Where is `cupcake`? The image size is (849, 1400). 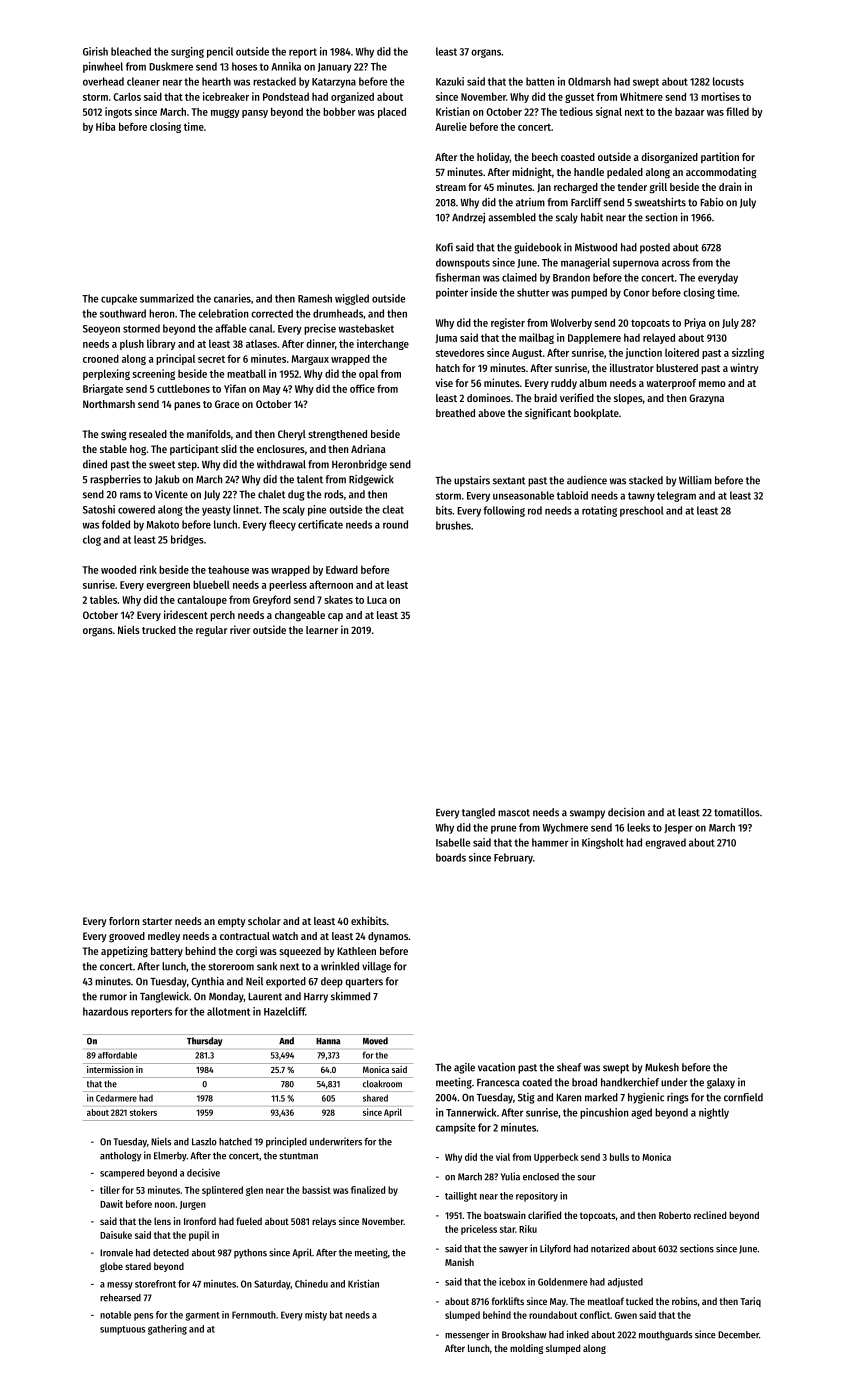
cupcake is located at coordinates (119, 299).
